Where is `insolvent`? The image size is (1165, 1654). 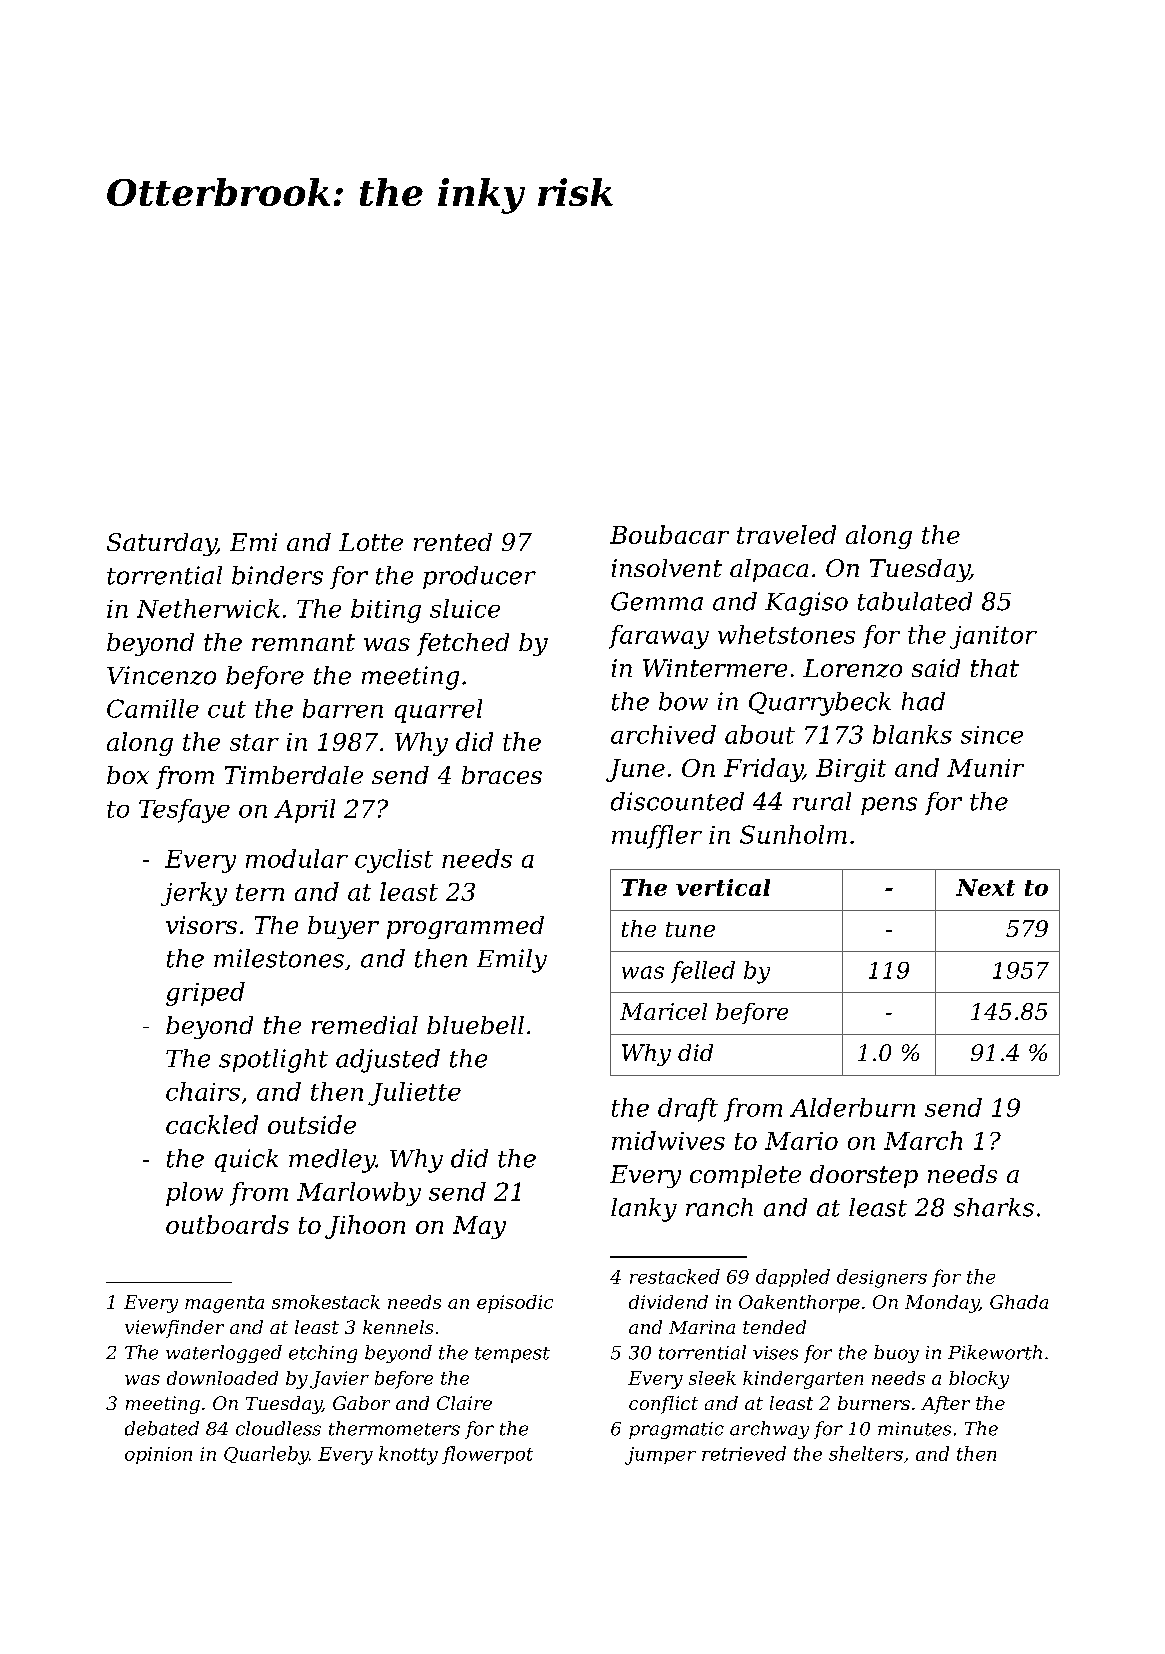 insolvent is located at coordinates (667, 568).
